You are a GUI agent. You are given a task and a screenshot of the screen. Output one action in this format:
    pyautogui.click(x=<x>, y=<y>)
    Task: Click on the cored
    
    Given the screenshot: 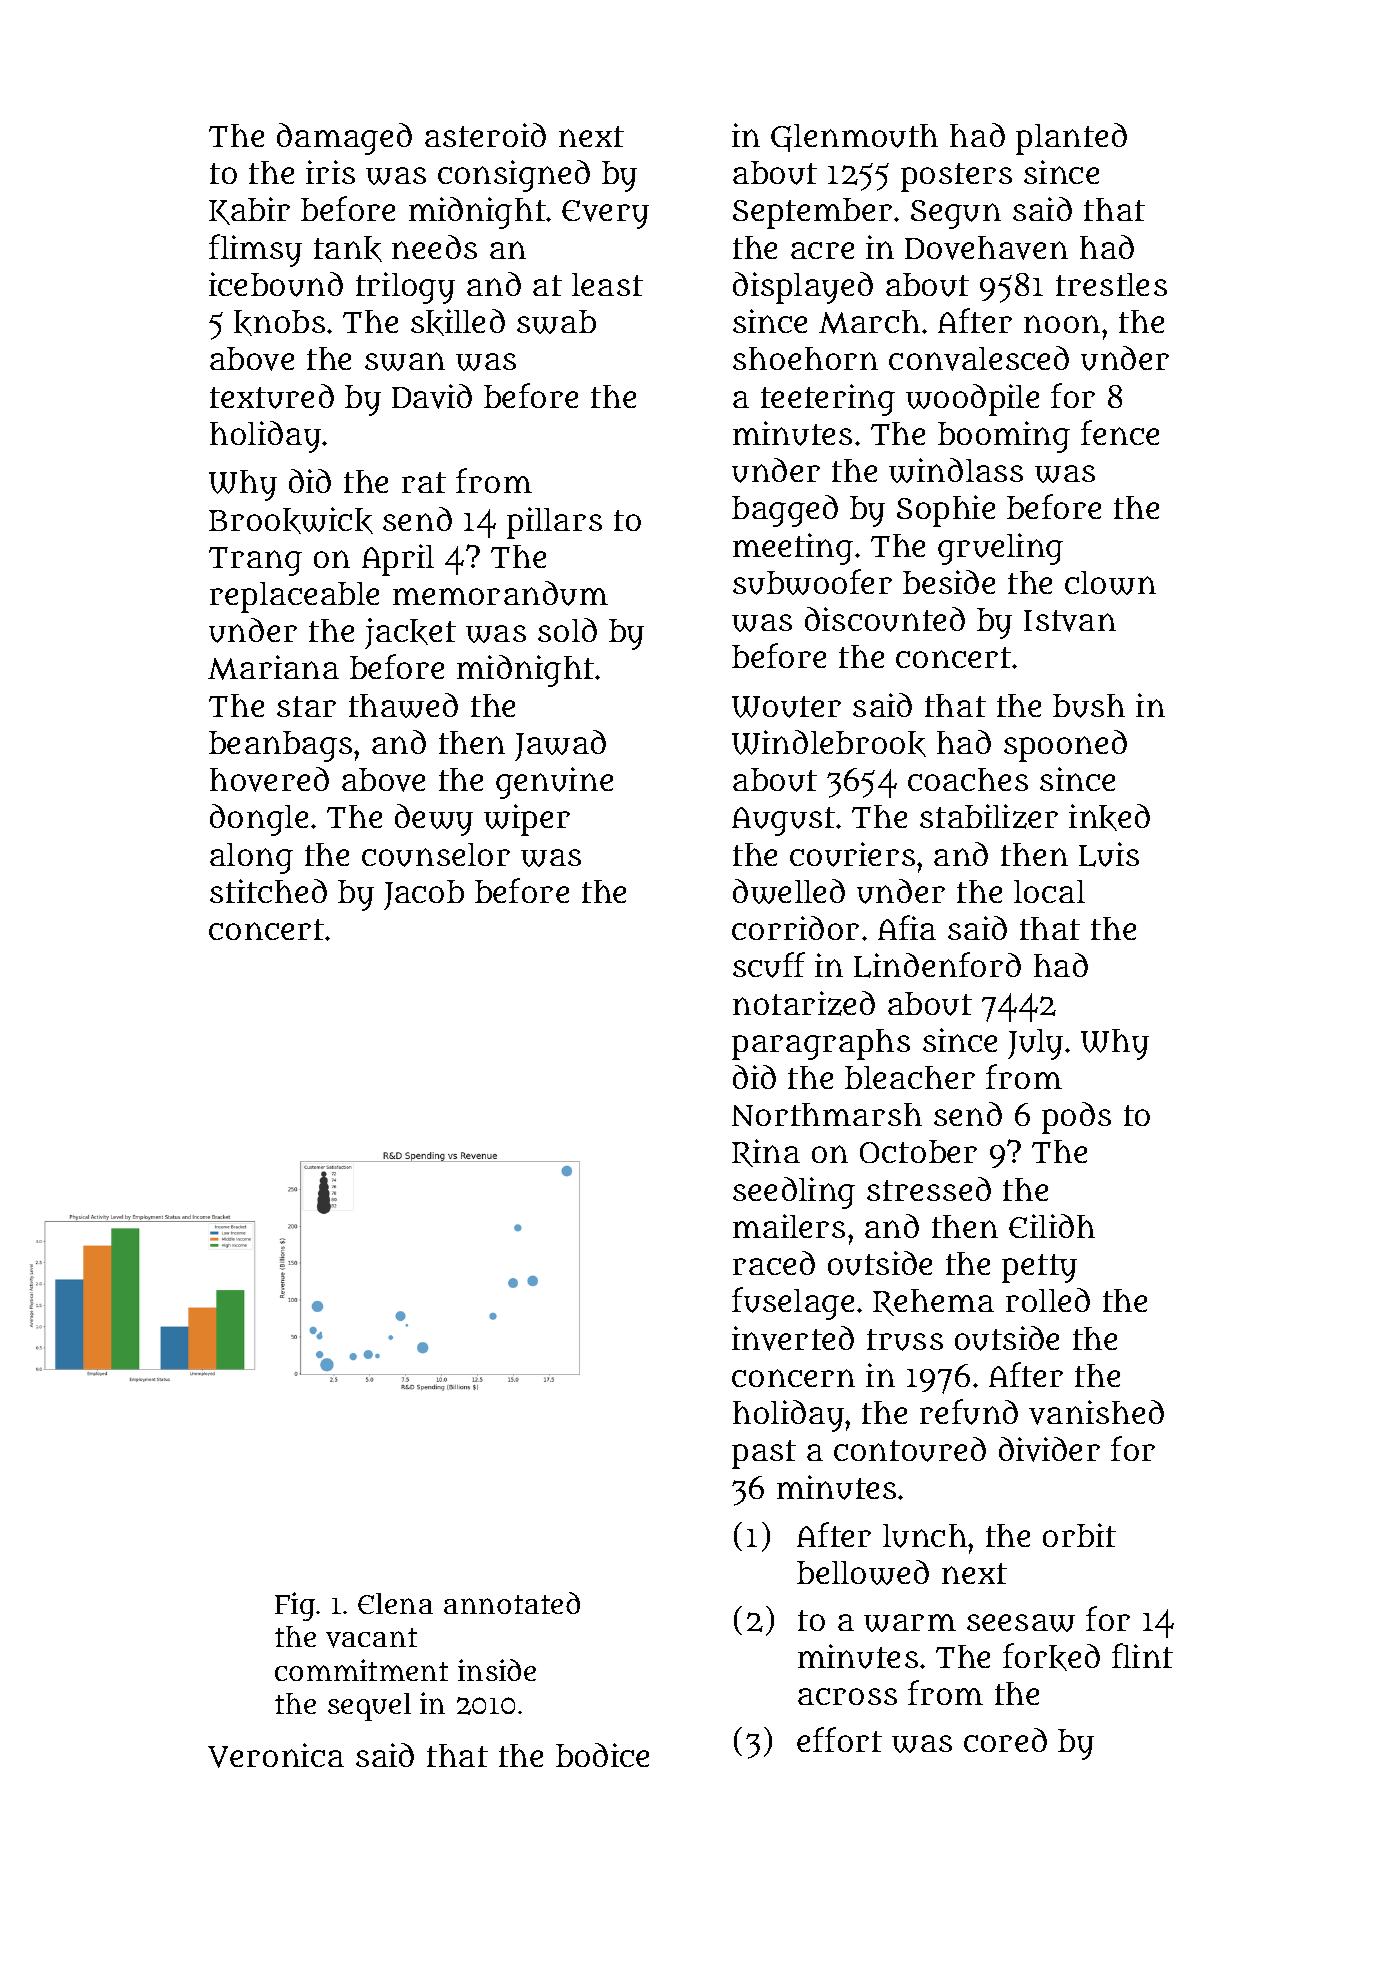 What is the action you would take?
    pyautogui.click(x=1005, y=1740)
